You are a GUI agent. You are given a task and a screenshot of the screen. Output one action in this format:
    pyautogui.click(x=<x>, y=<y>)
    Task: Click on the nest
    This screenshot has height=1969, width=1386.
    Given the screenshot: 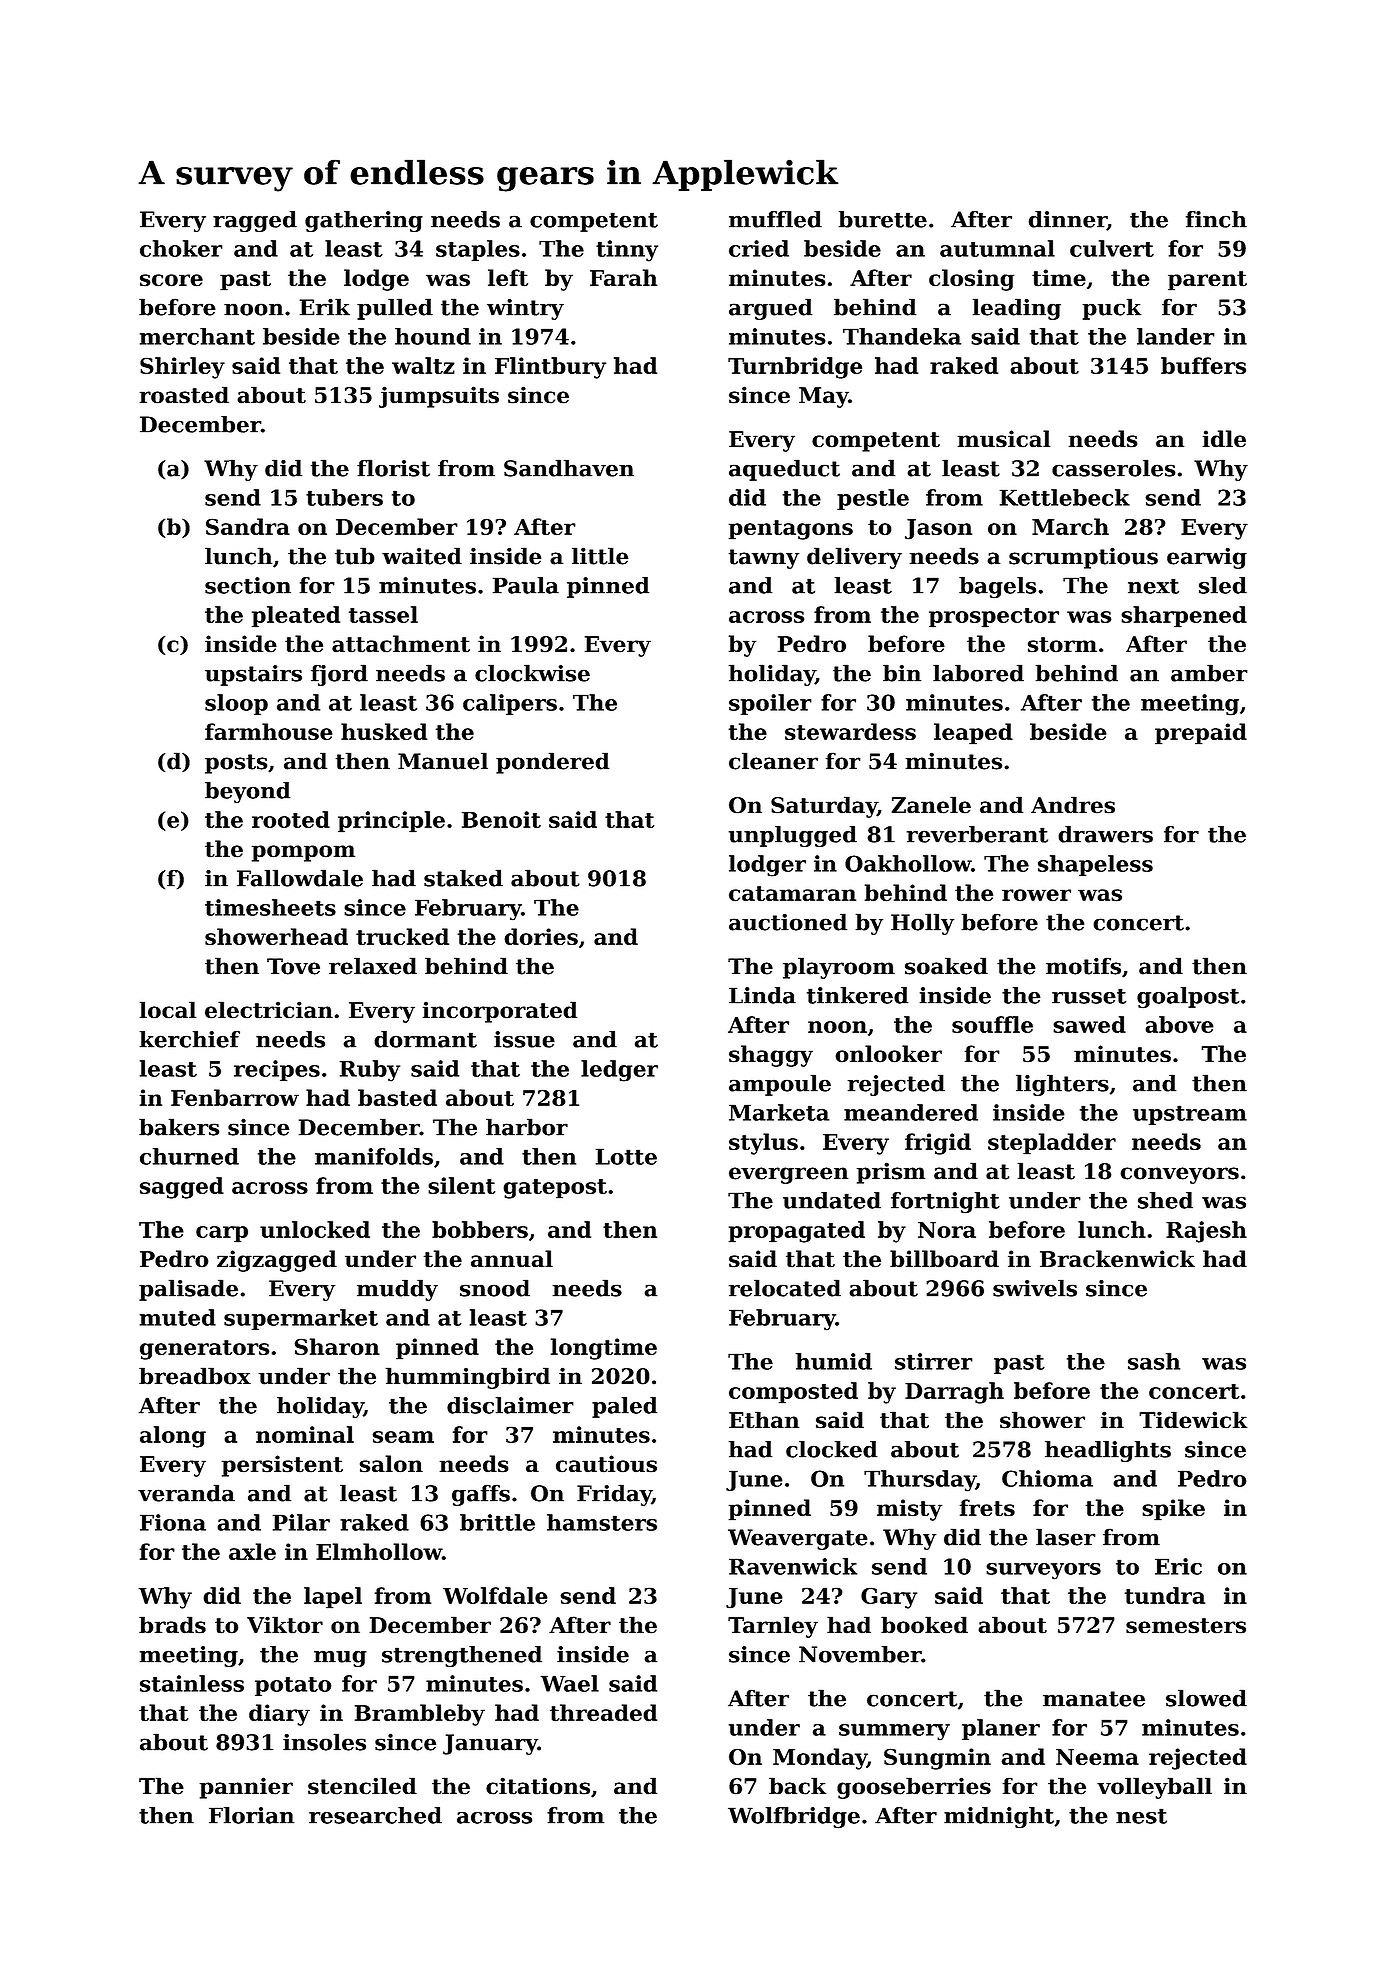 What is the action you would take?
    pyautogui.click(x=1141, y=1816)
